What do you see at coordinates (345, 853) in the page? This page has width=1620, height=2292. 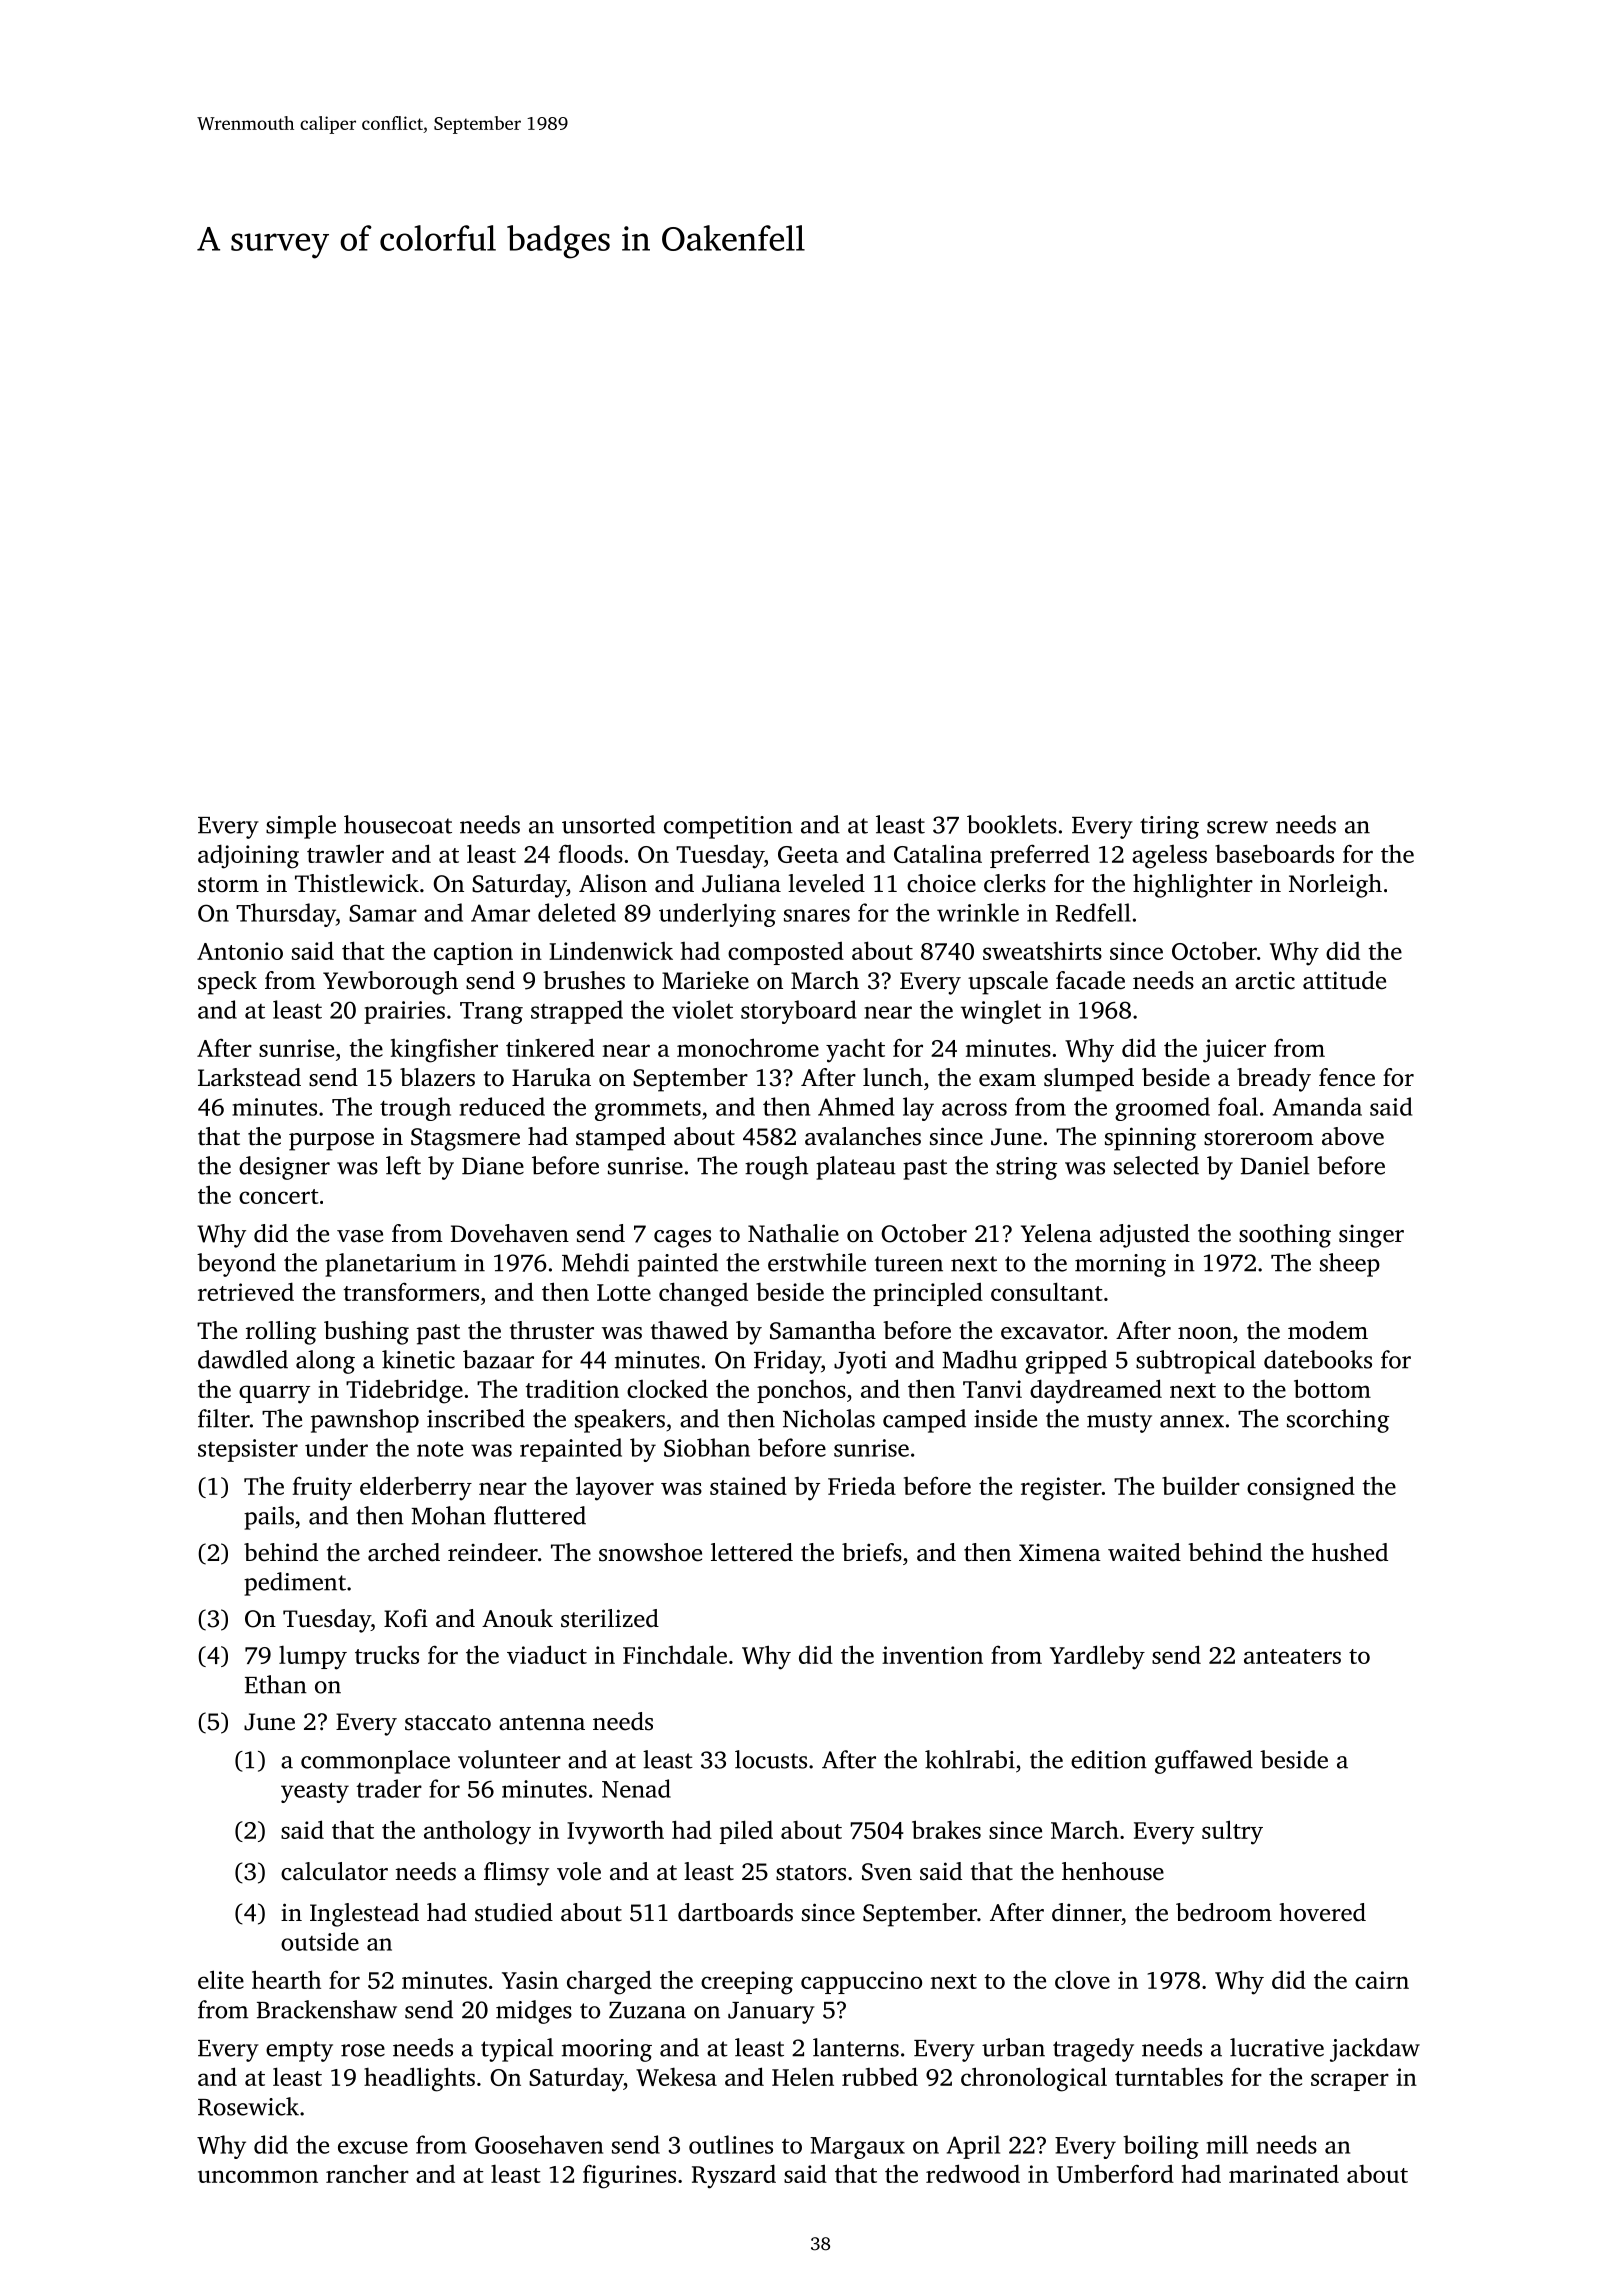 I see `trawler` at bounding box center [345, 853].
